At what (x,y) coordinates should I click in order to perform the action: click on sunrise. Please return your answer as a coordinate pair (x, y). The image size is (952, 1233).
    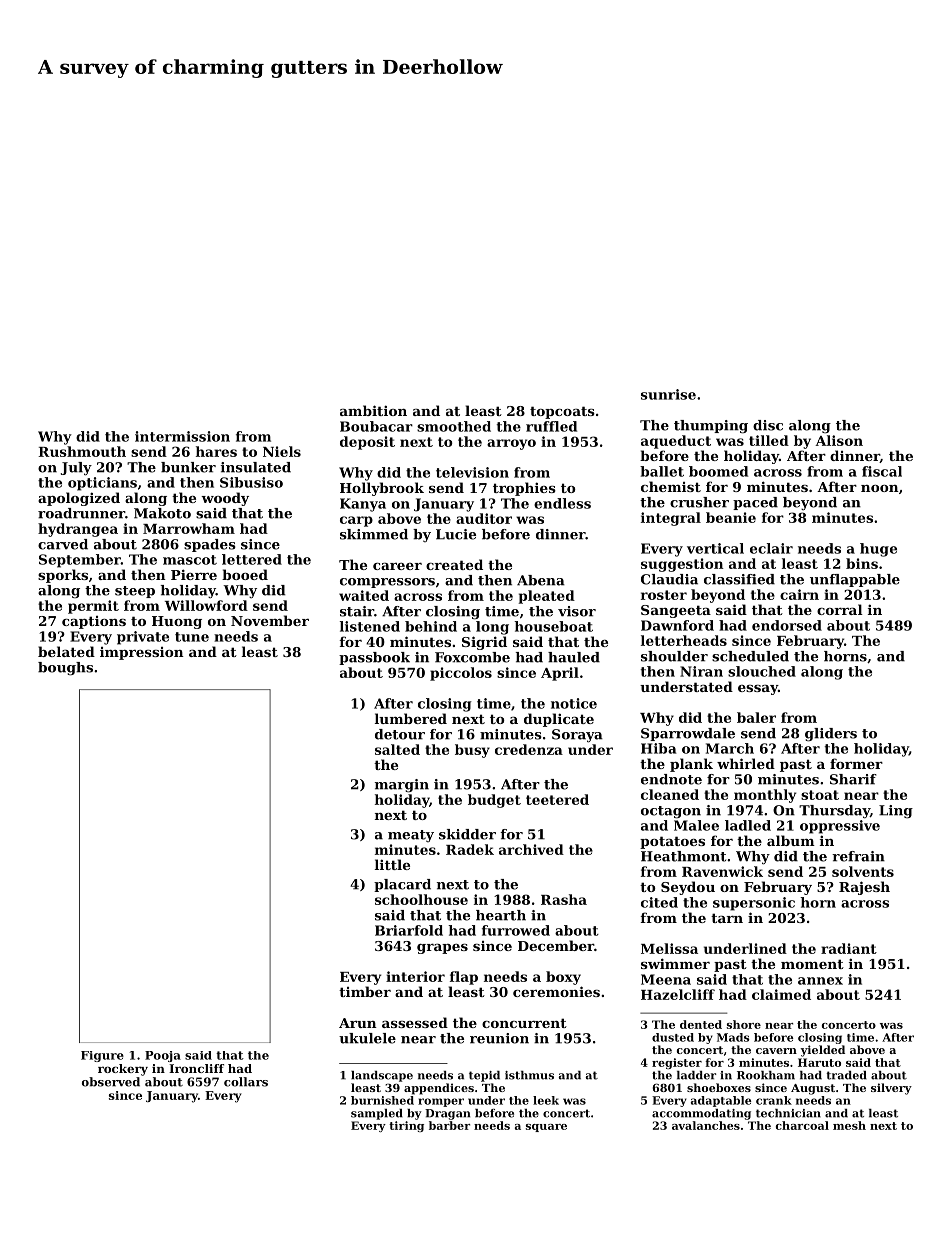
    Looking at the image, I should click on (668, 394).
